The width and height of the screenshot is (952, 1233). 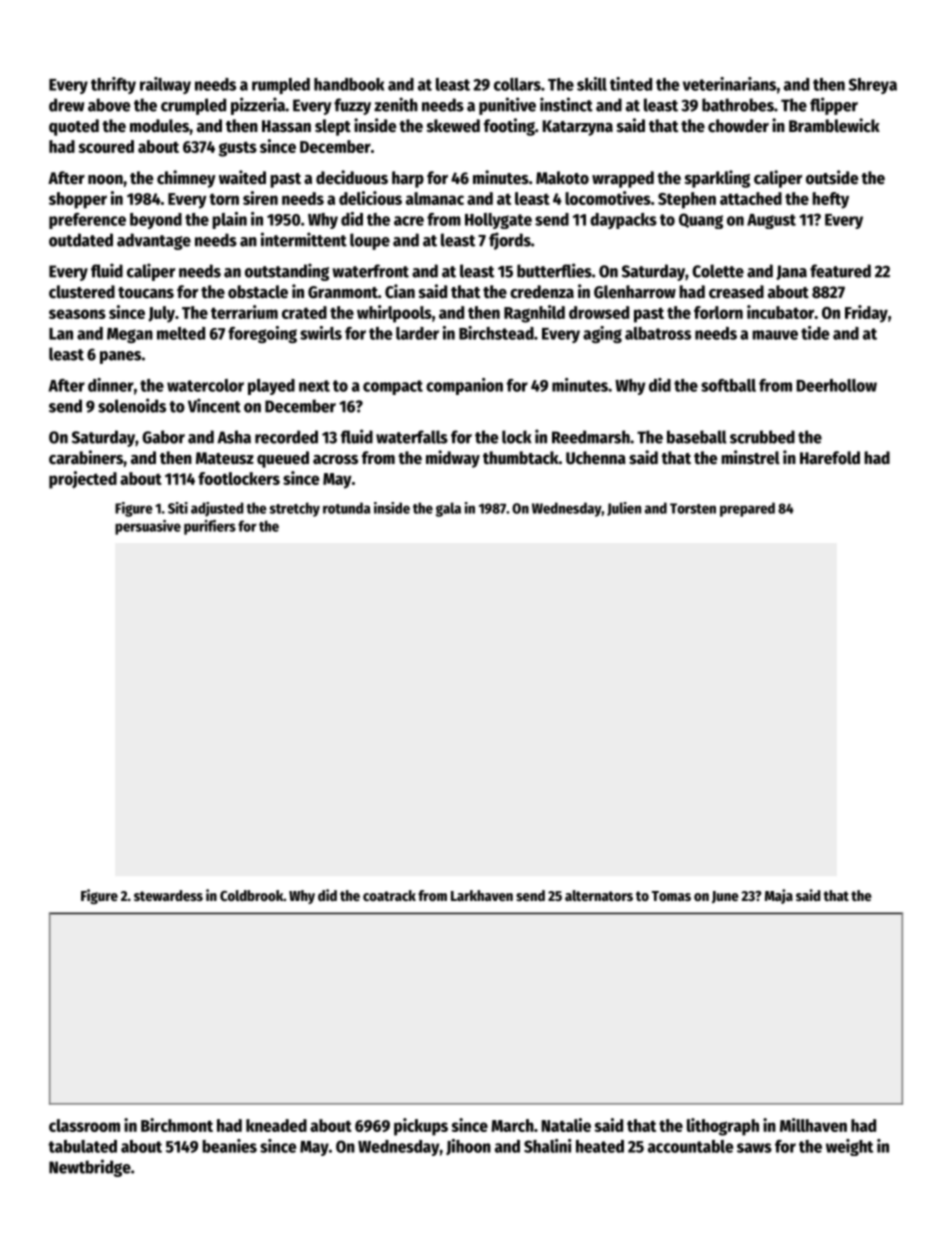 I want to click on Maja, so click(x=779, y=896).
